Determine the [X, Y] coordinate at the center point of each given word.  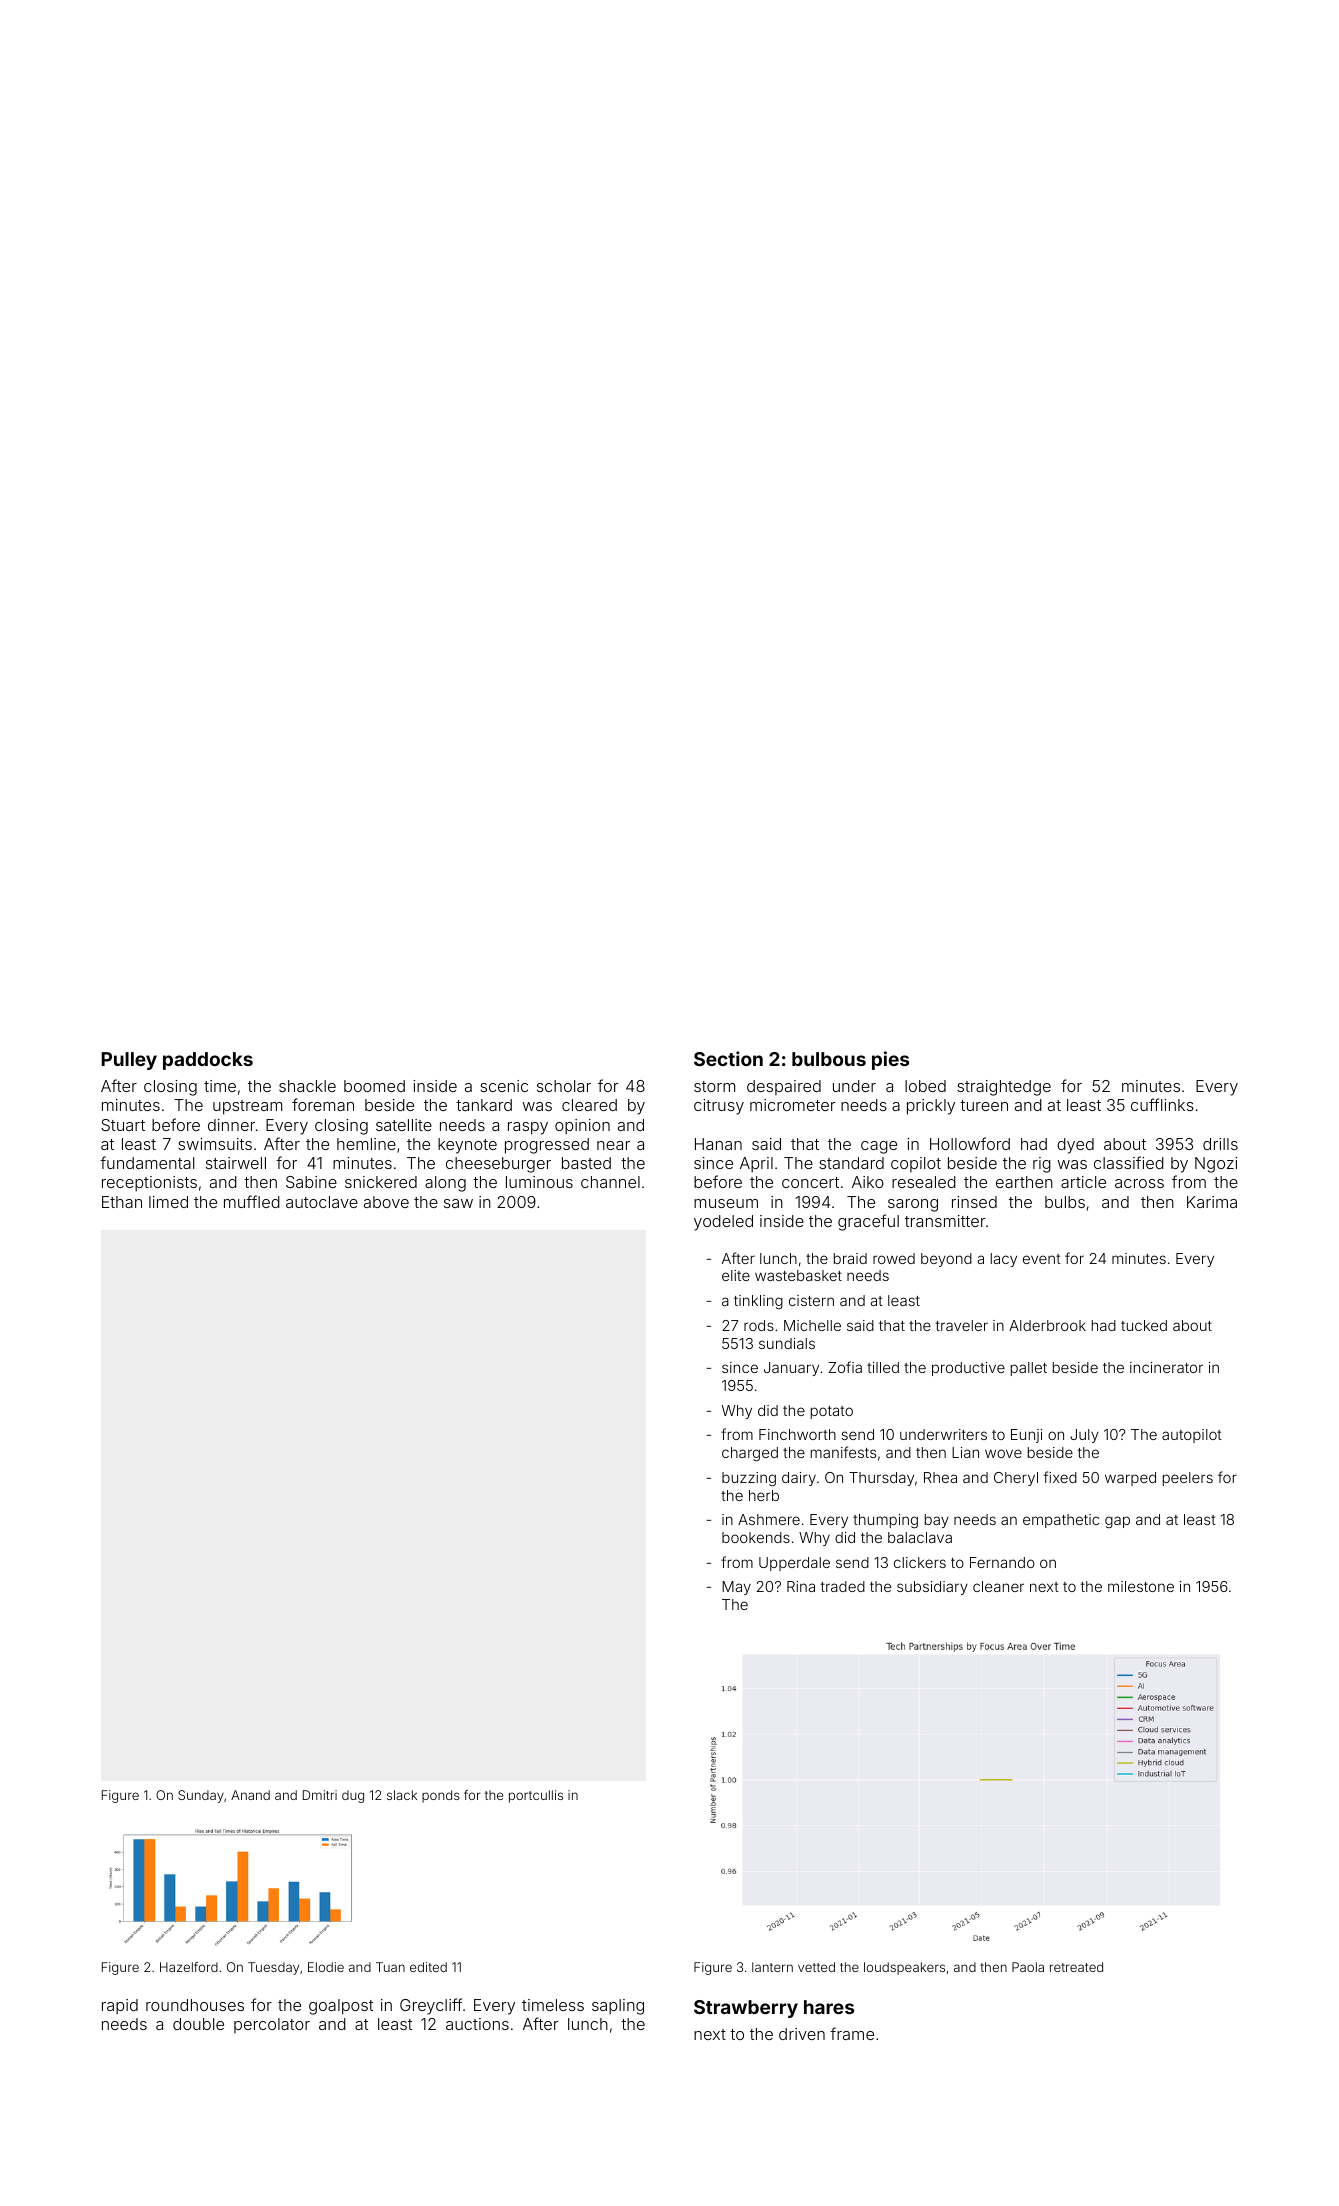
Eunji [1026, 1436]
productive [968, 1369]
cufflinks [1162, 1104]
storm [714, 1086]
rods [759, 1325]
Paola [1028, 1967]
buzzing [749, 1479]
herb [764, 1495]
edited [428, 1967]
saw [458, 1203]
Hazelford [189, 1967]
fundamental [147, 1162]
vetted [816, 1967]
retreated [1076, 1967]
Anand [250, 1795]
